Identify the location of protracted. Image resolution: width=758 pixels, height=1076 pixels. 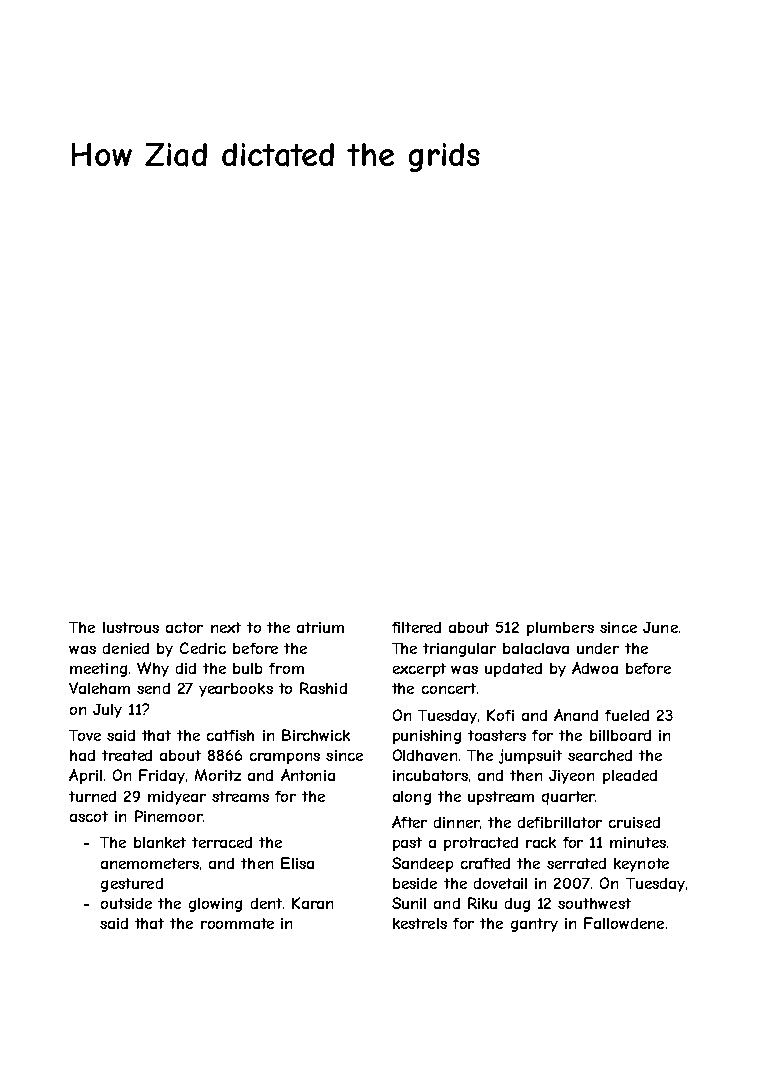
(481, 844).
